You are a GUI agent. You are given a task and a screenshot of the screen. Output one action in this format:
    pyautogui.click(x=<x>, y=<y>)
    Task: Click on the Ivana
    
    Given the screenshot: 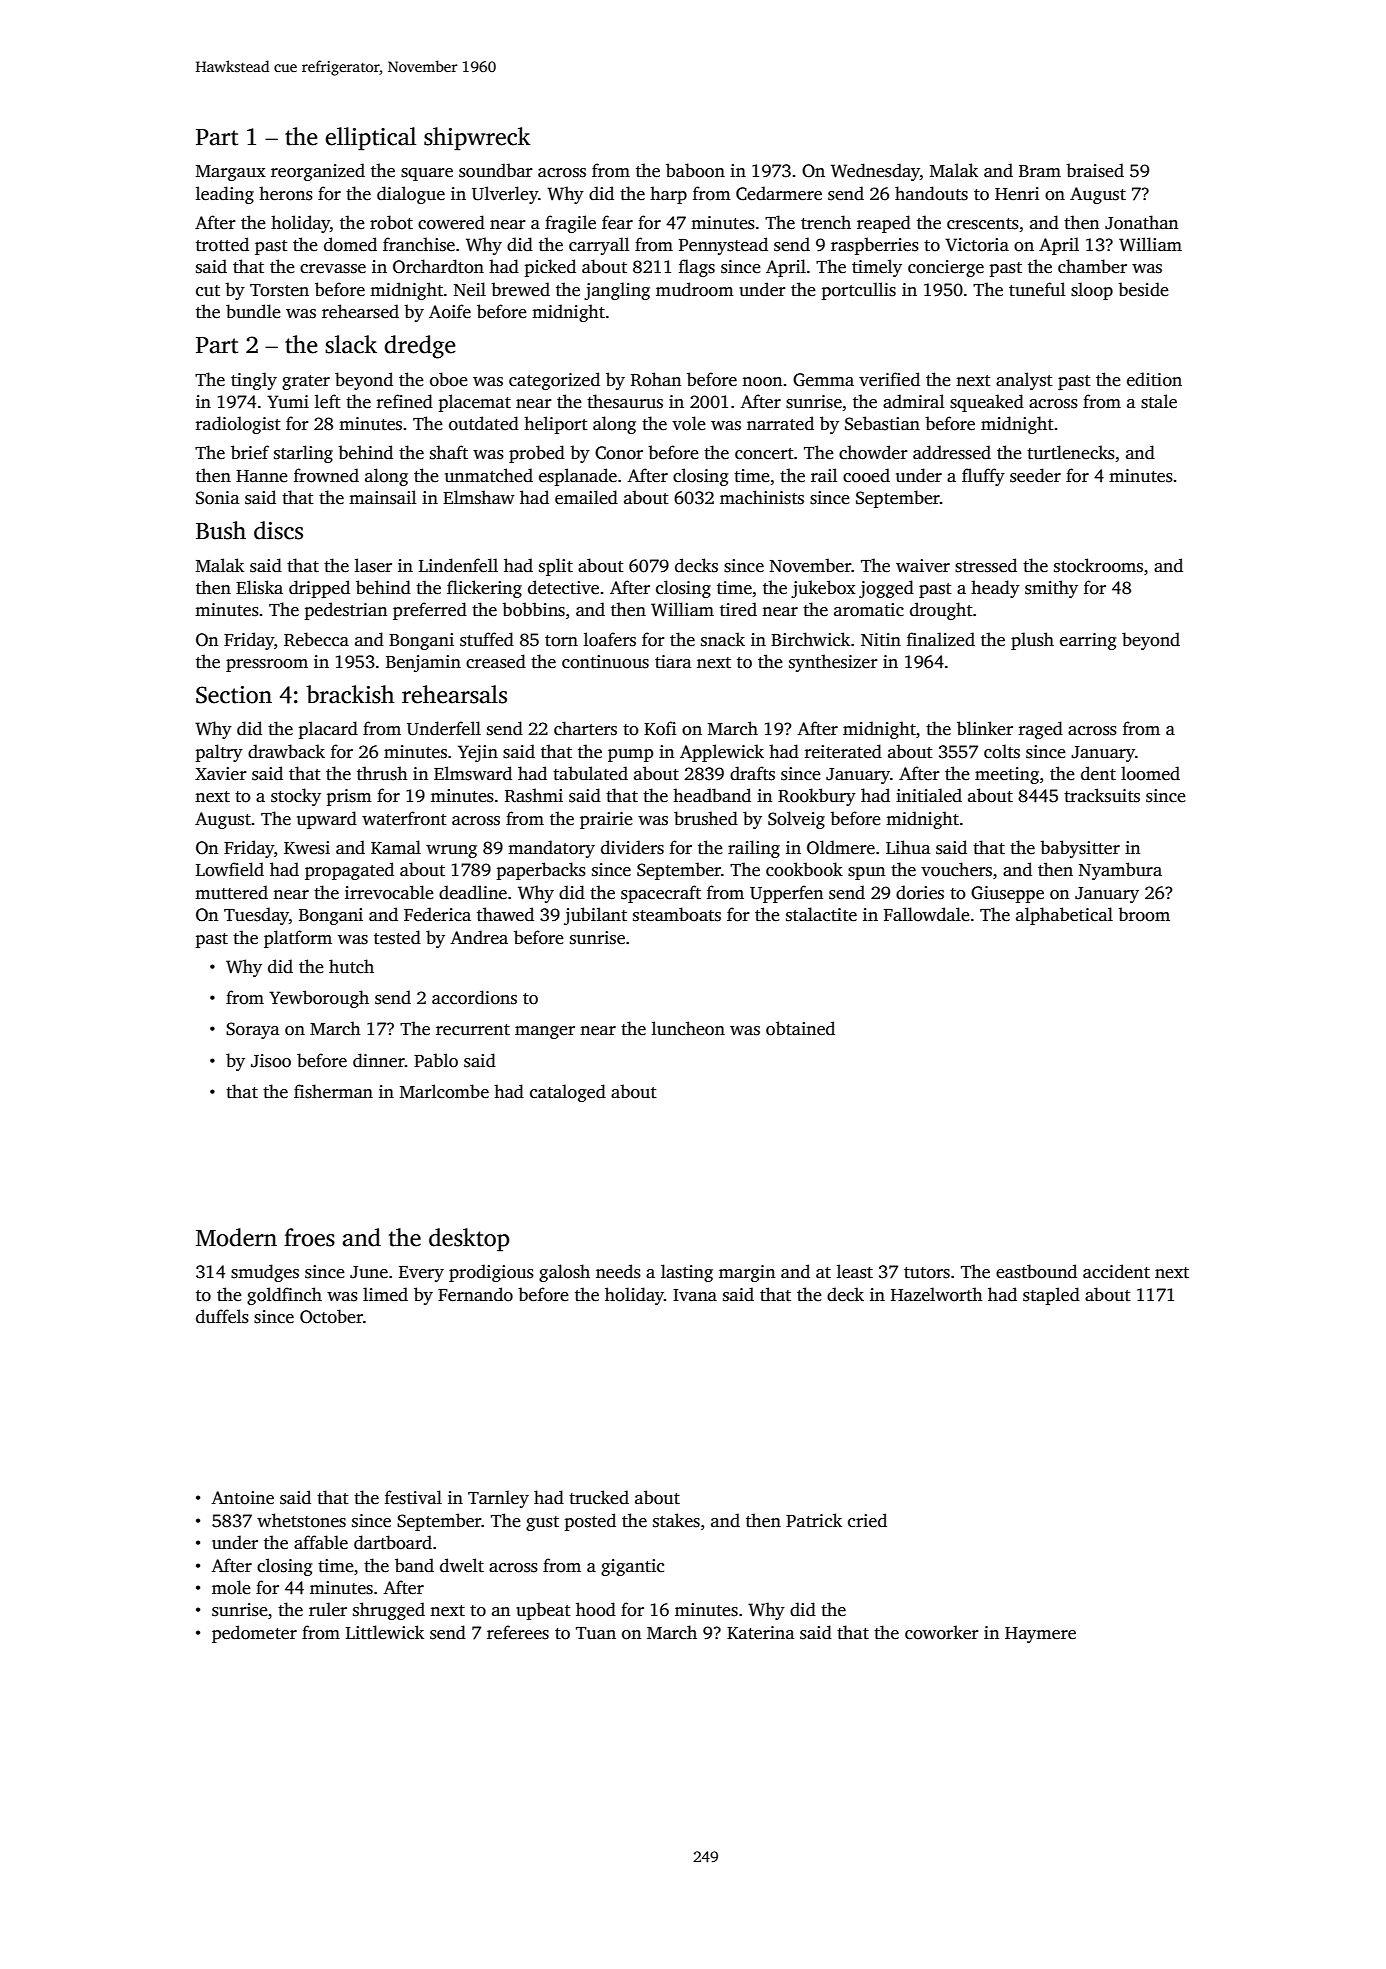 What is the action you would take?
    pyautogui.click(x=695, y=1295)
